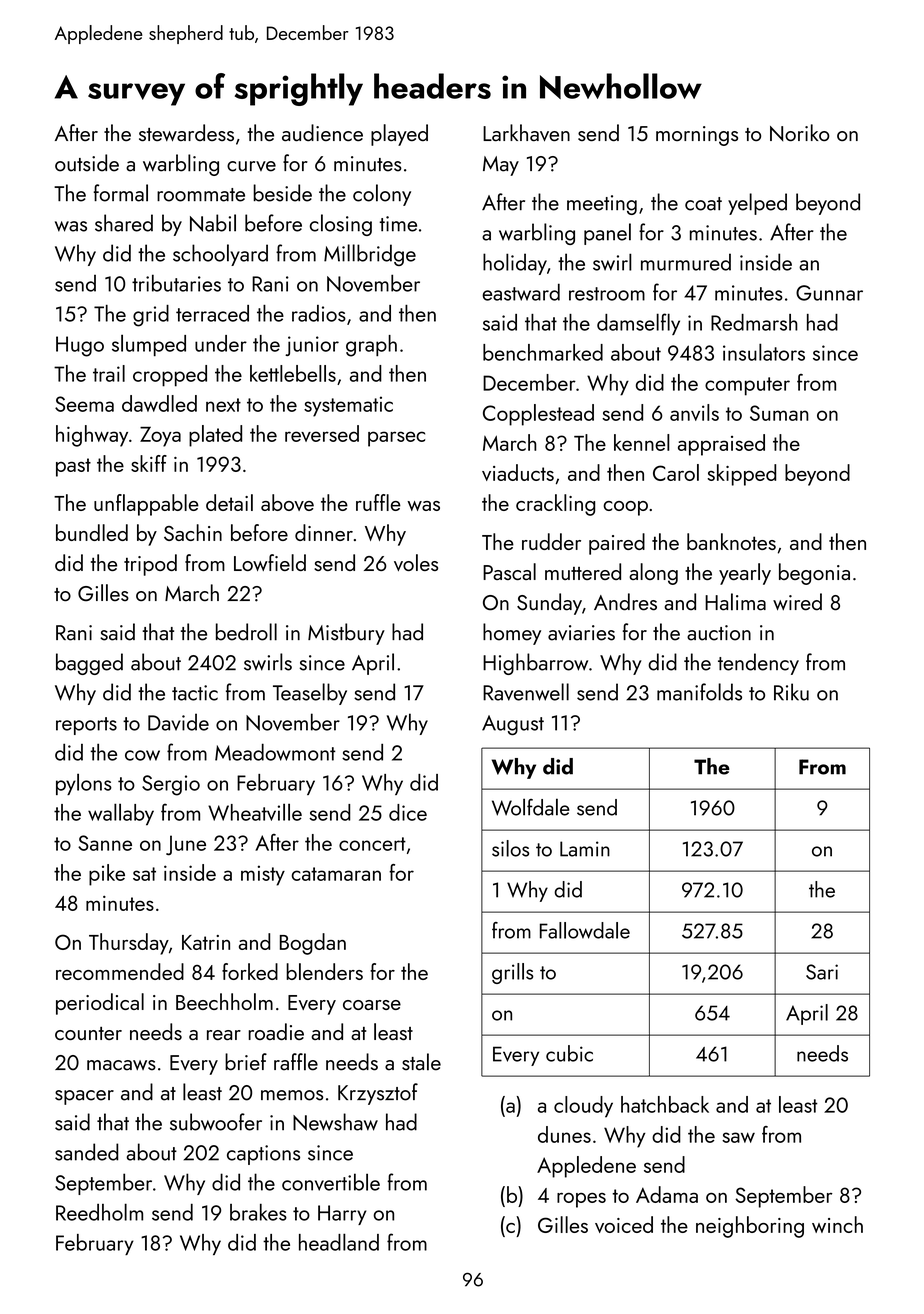  I want to click on Ravenwell, so click(526, 692).
